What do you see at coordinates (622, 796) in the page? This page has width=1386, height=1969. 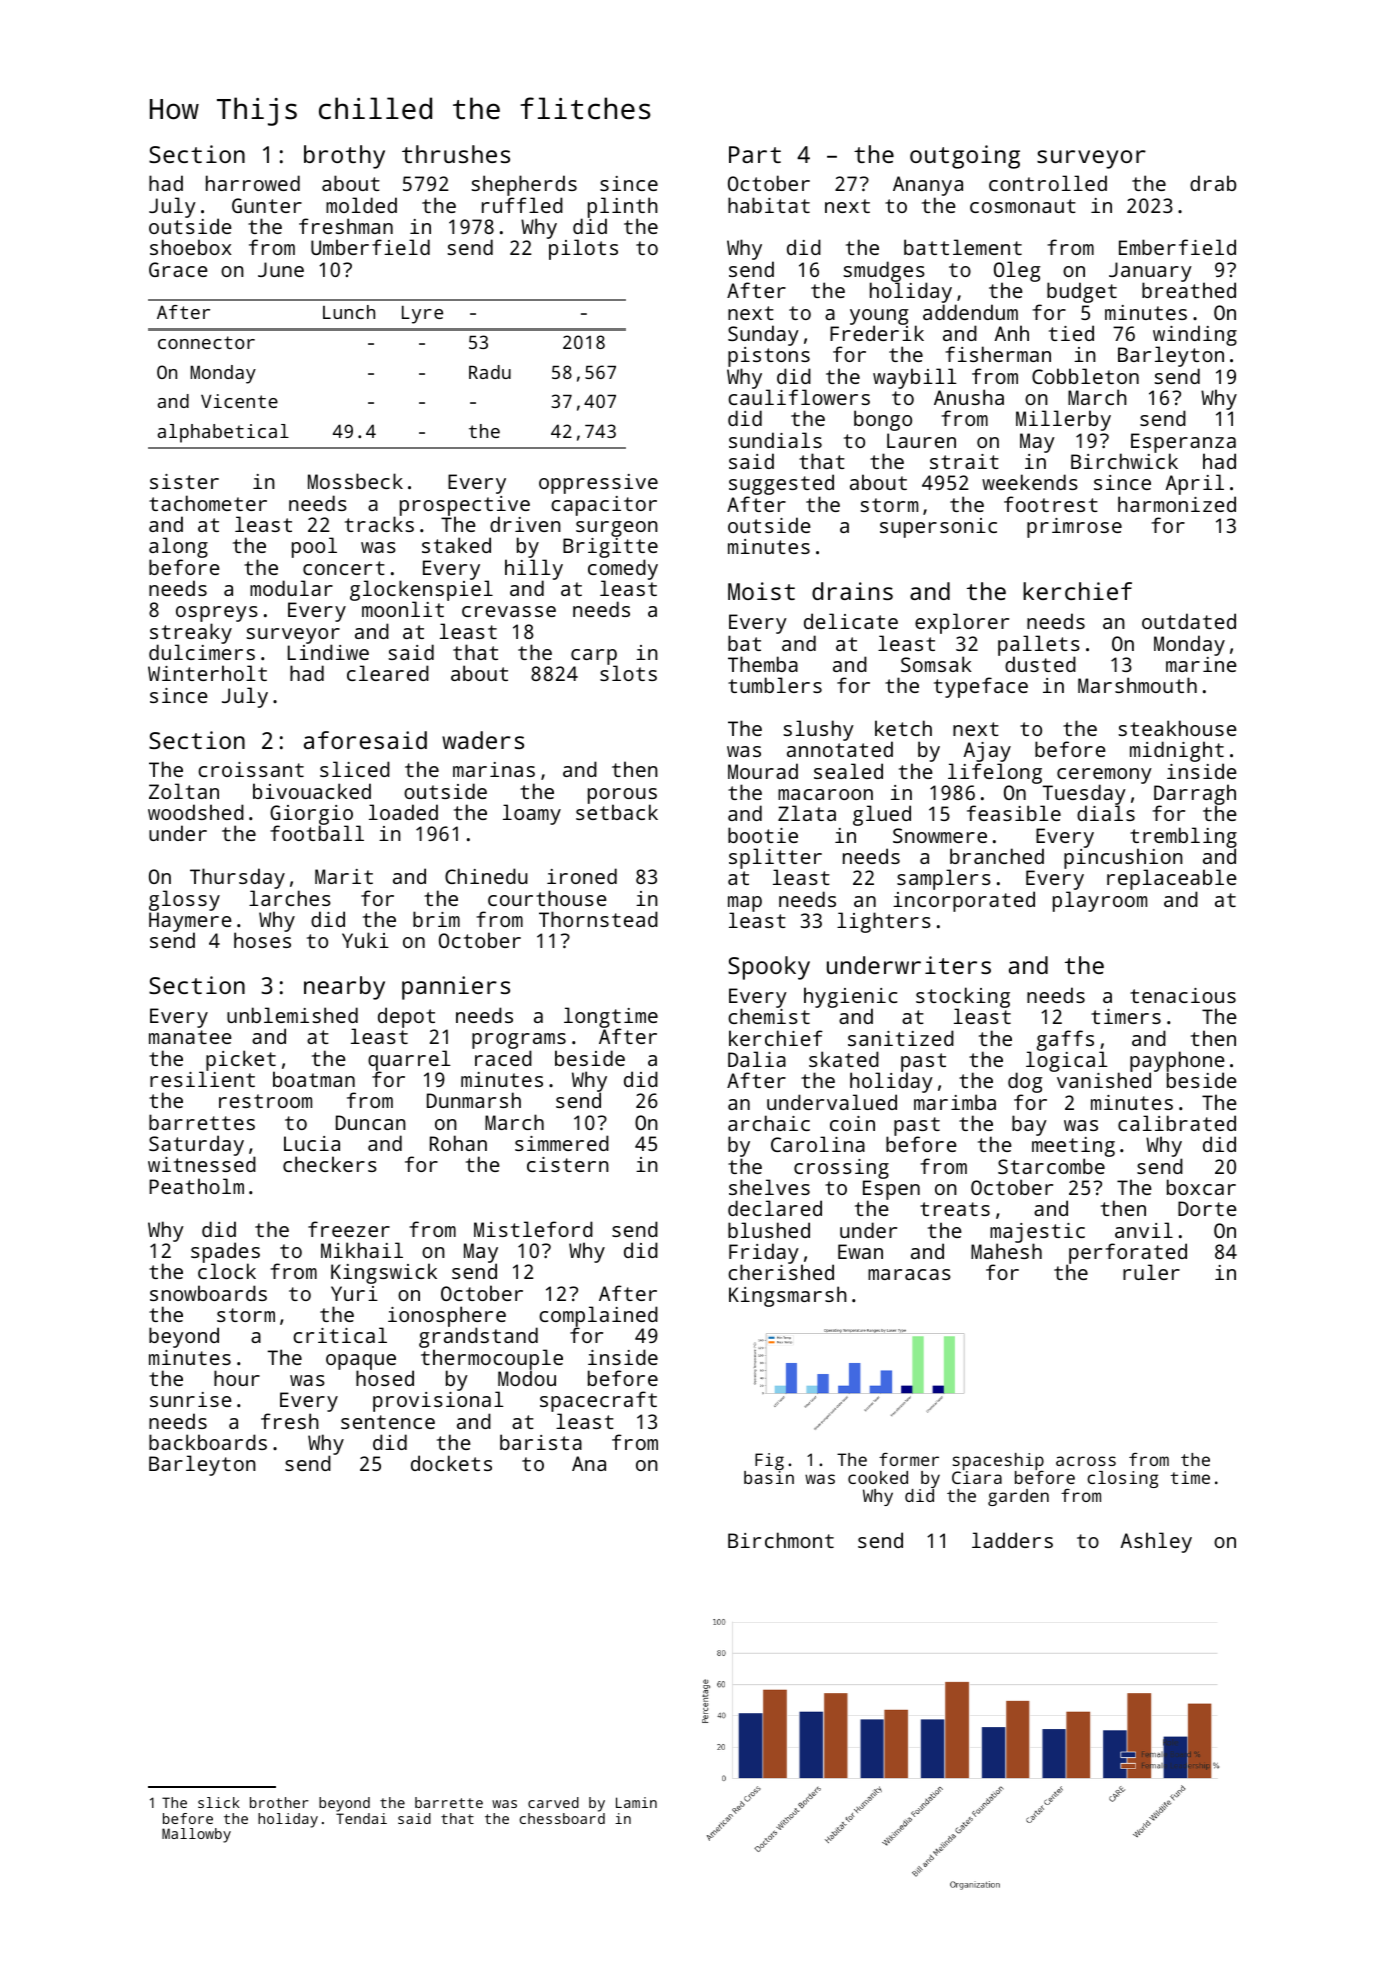 I see `porous` at bounding box center [622, 796].
